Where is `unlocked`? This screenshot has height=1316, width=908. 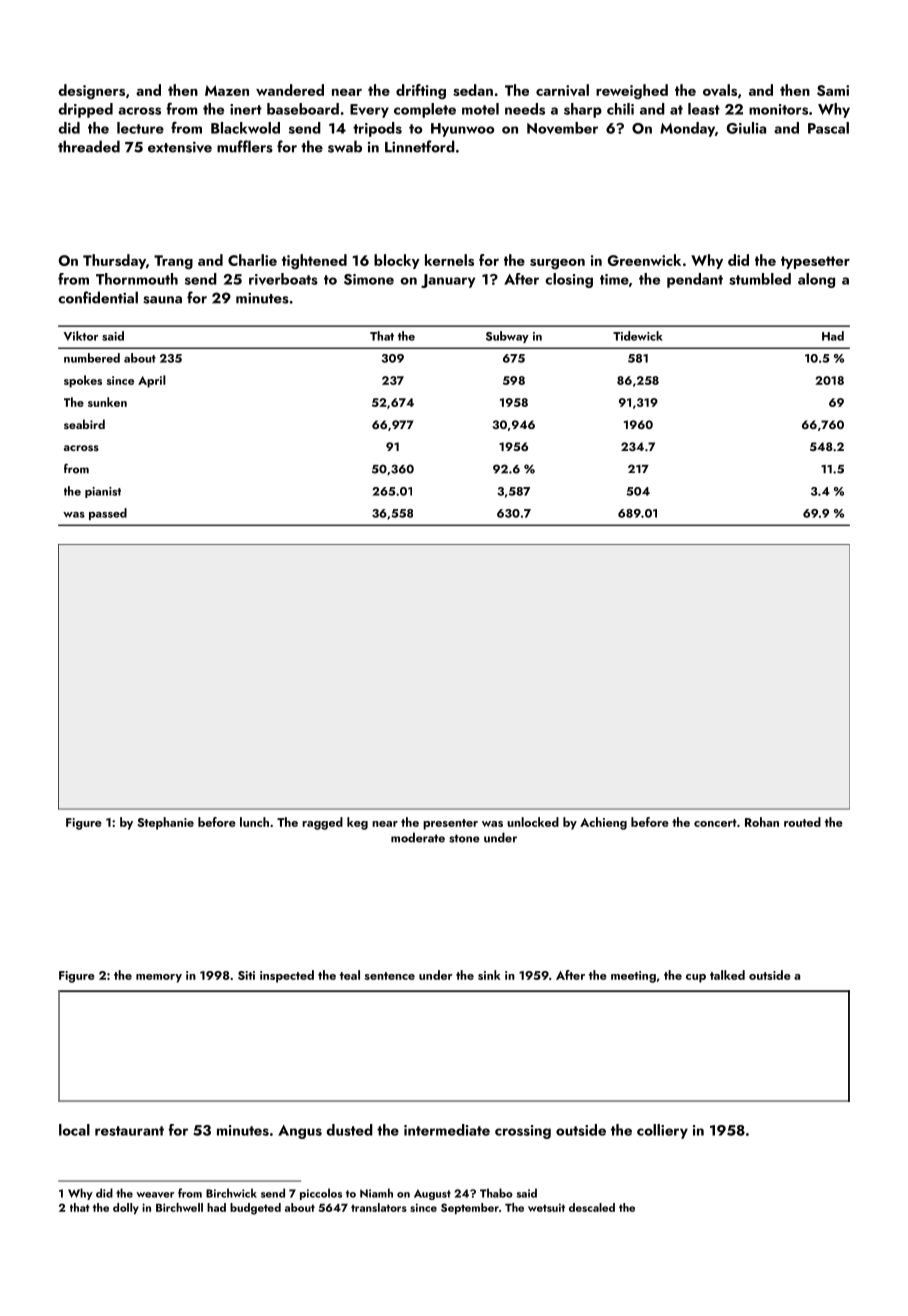 unlocked is located at coordinates (533, 822).
